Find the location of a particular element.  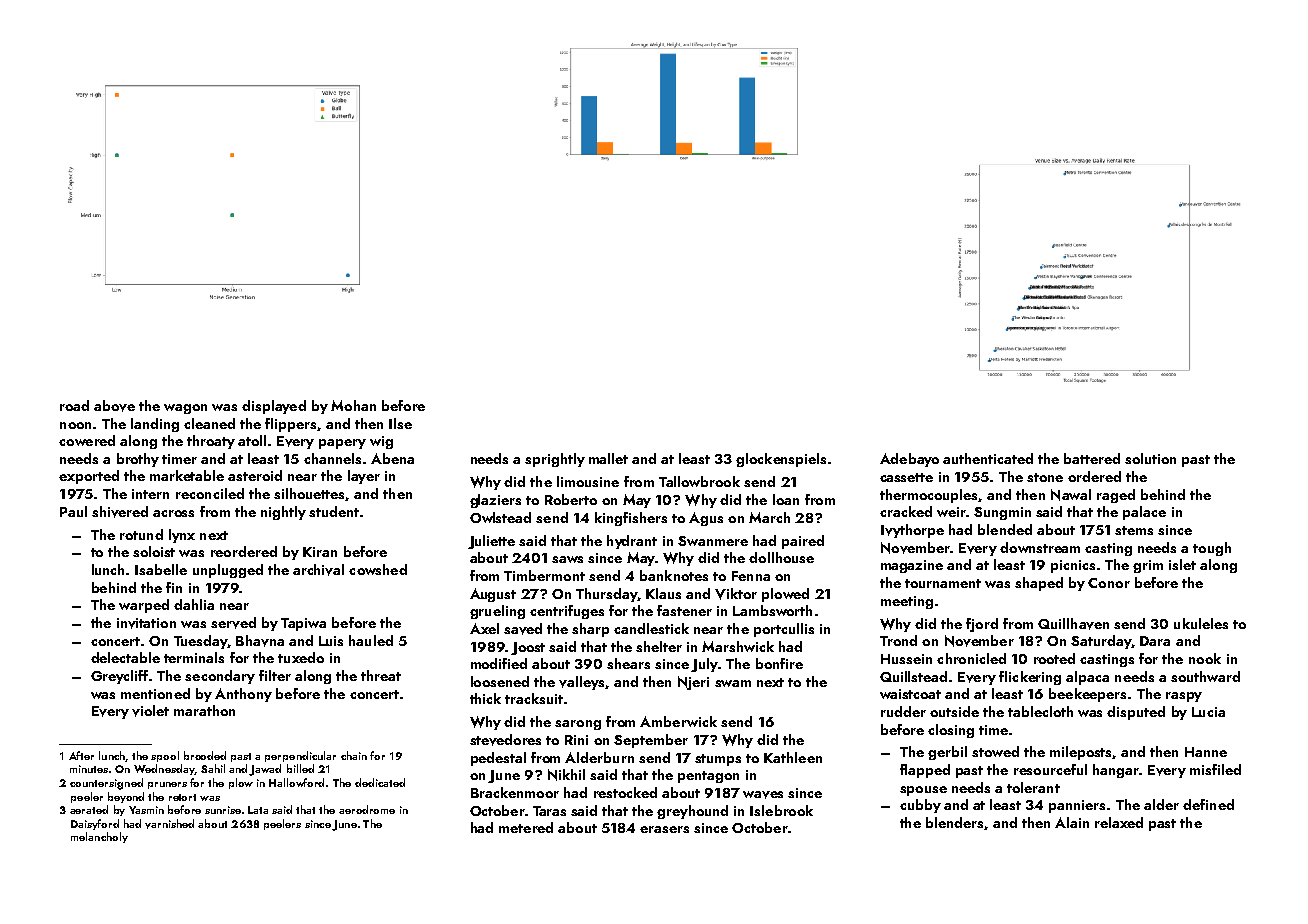

Amberwick is located at coordinates (678, 721).
